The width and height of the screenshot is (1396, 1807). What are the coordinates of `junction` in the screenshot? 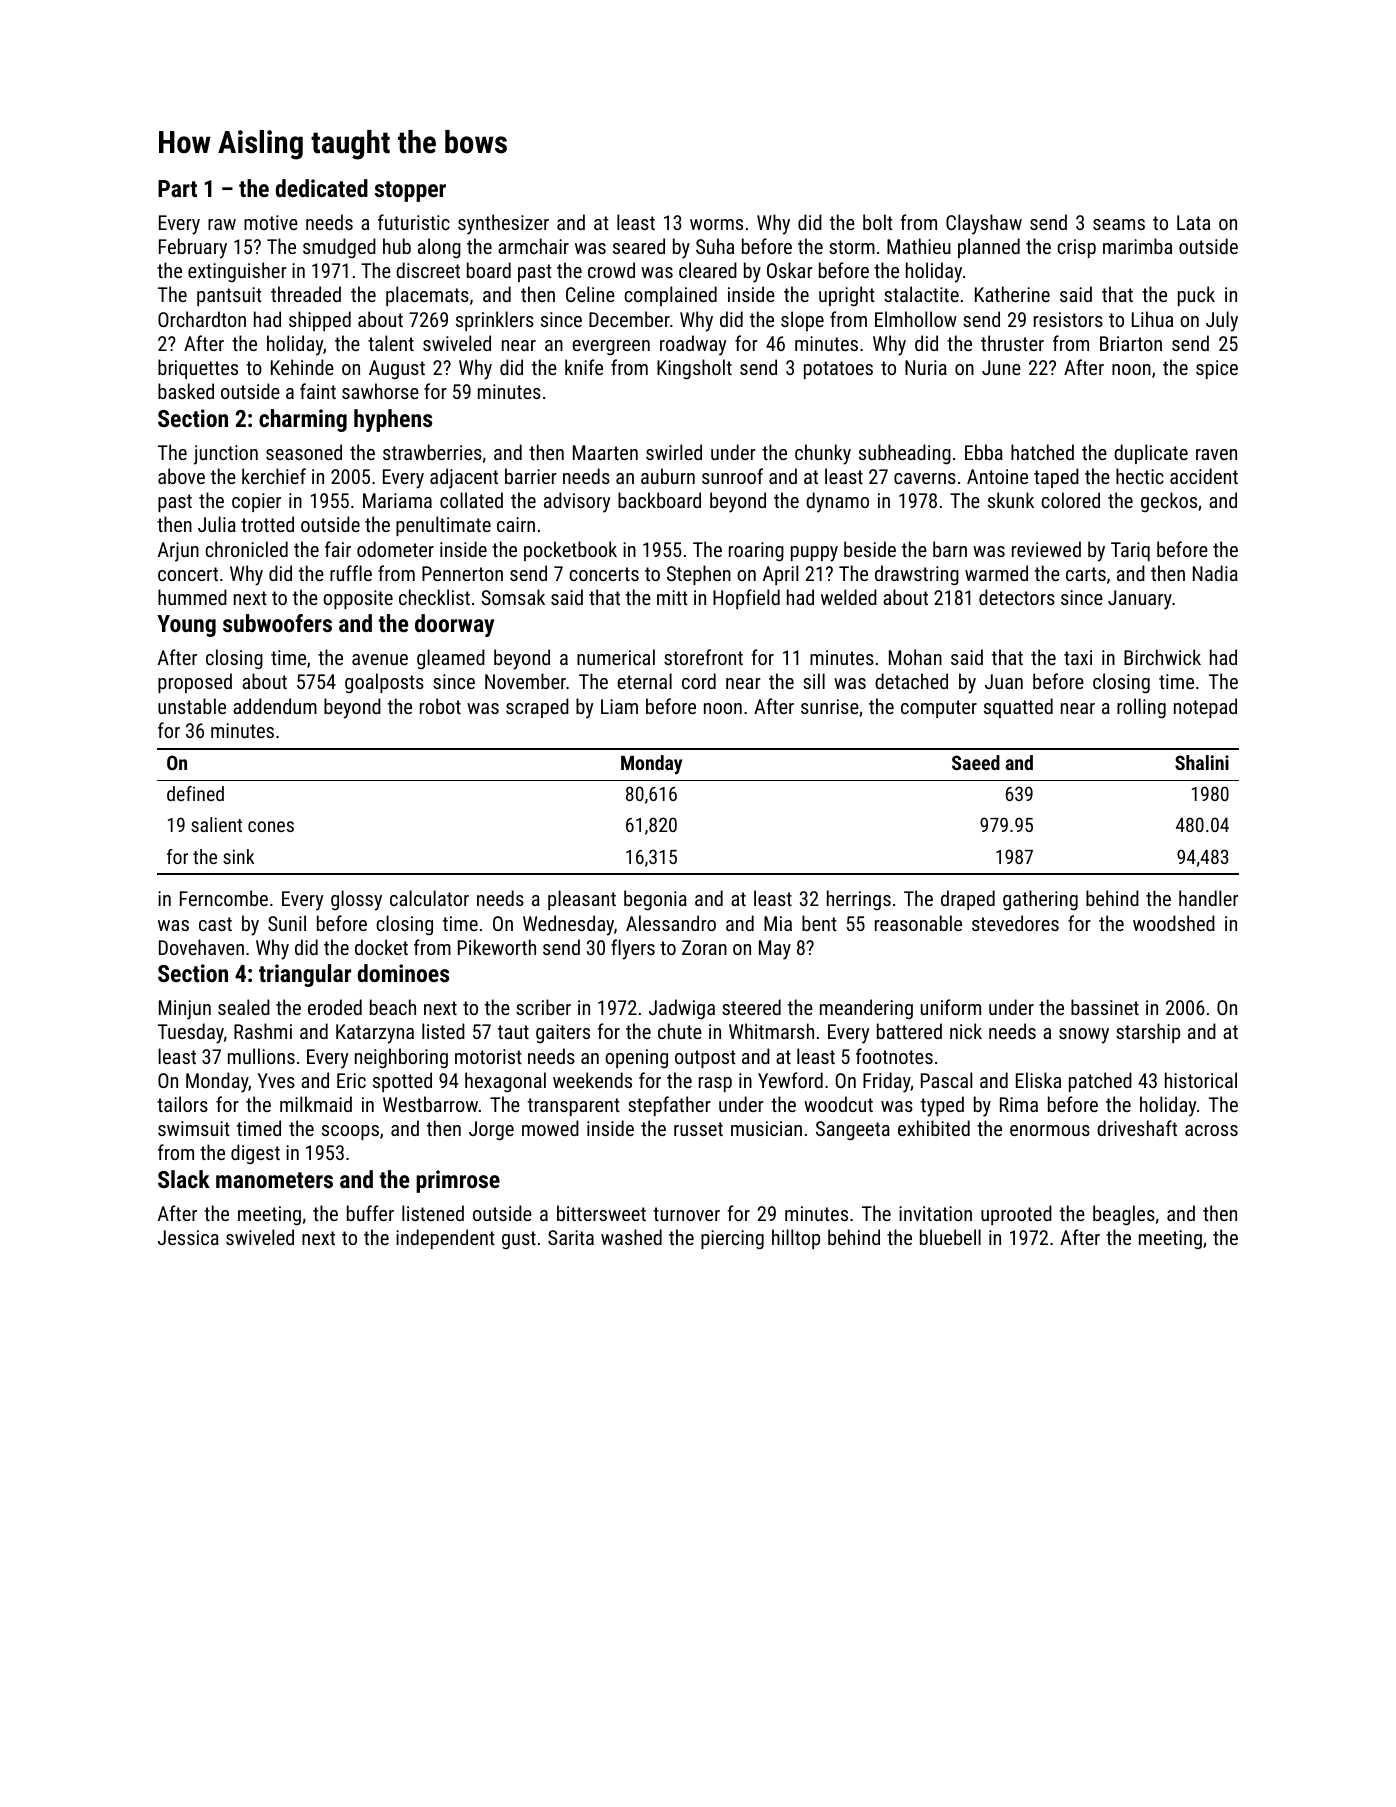 It's located at (226, 455).
